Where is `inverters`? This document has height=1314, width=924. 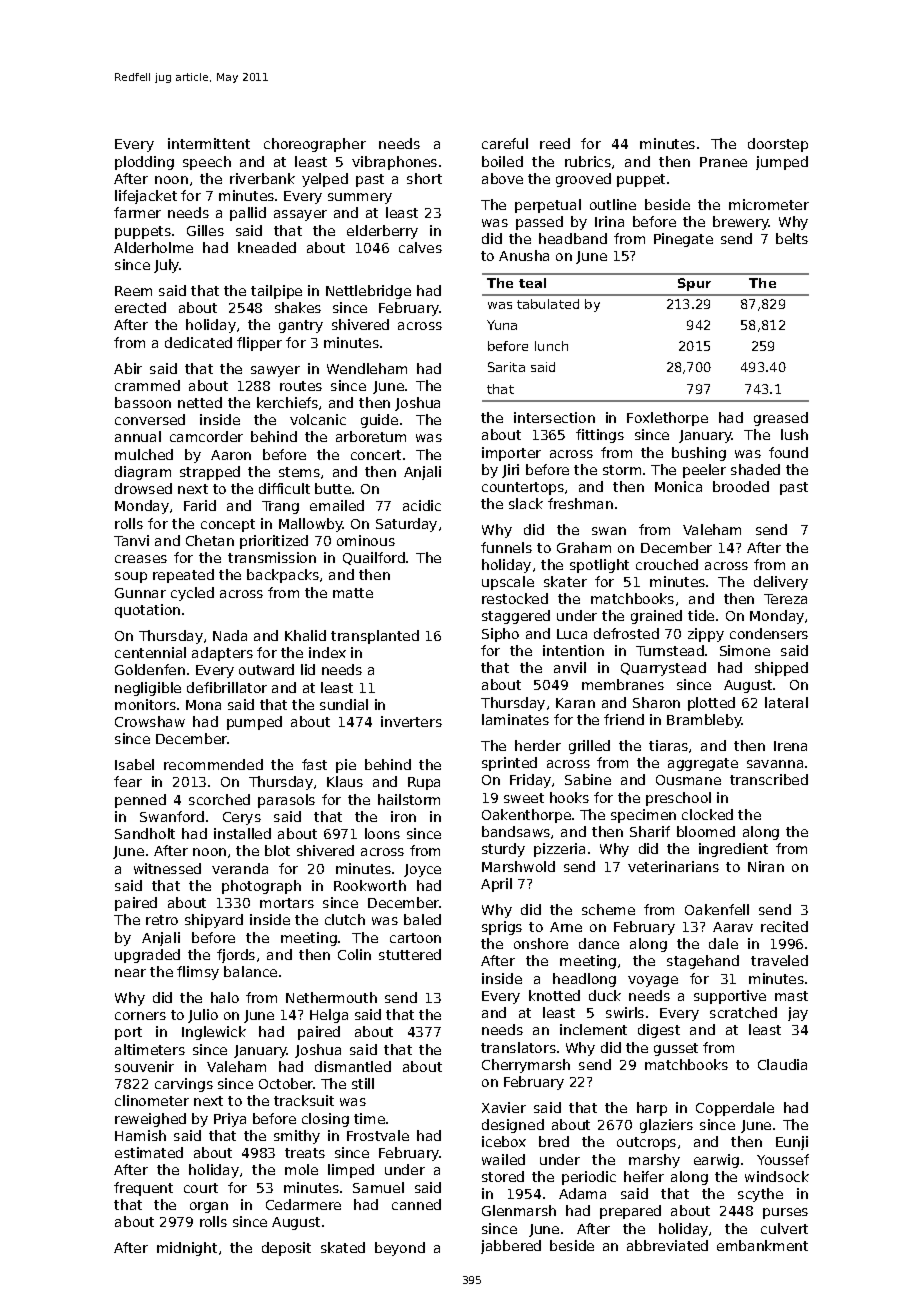 inverters is located at coordinates (411, 721).
